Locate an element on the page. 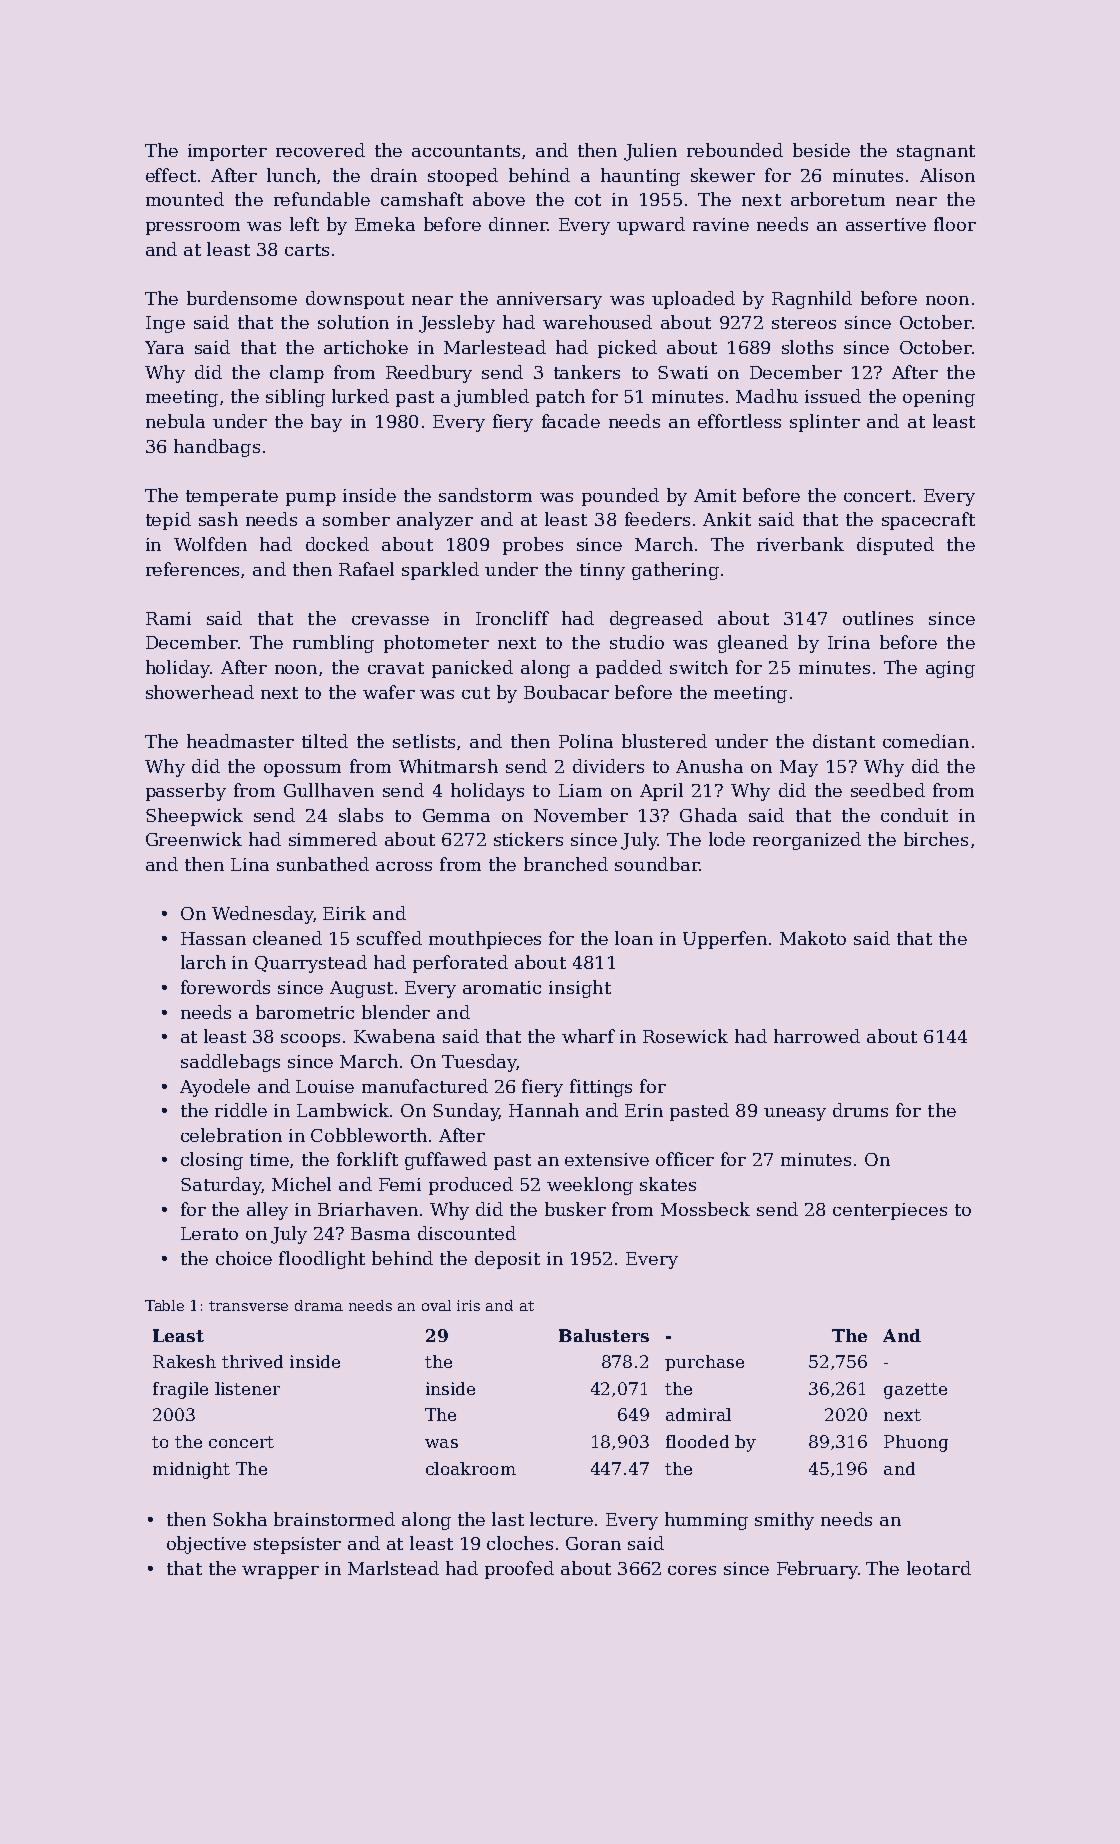 The image size is (1120, 1844). fittings is located at coordinates (601, 1088).
